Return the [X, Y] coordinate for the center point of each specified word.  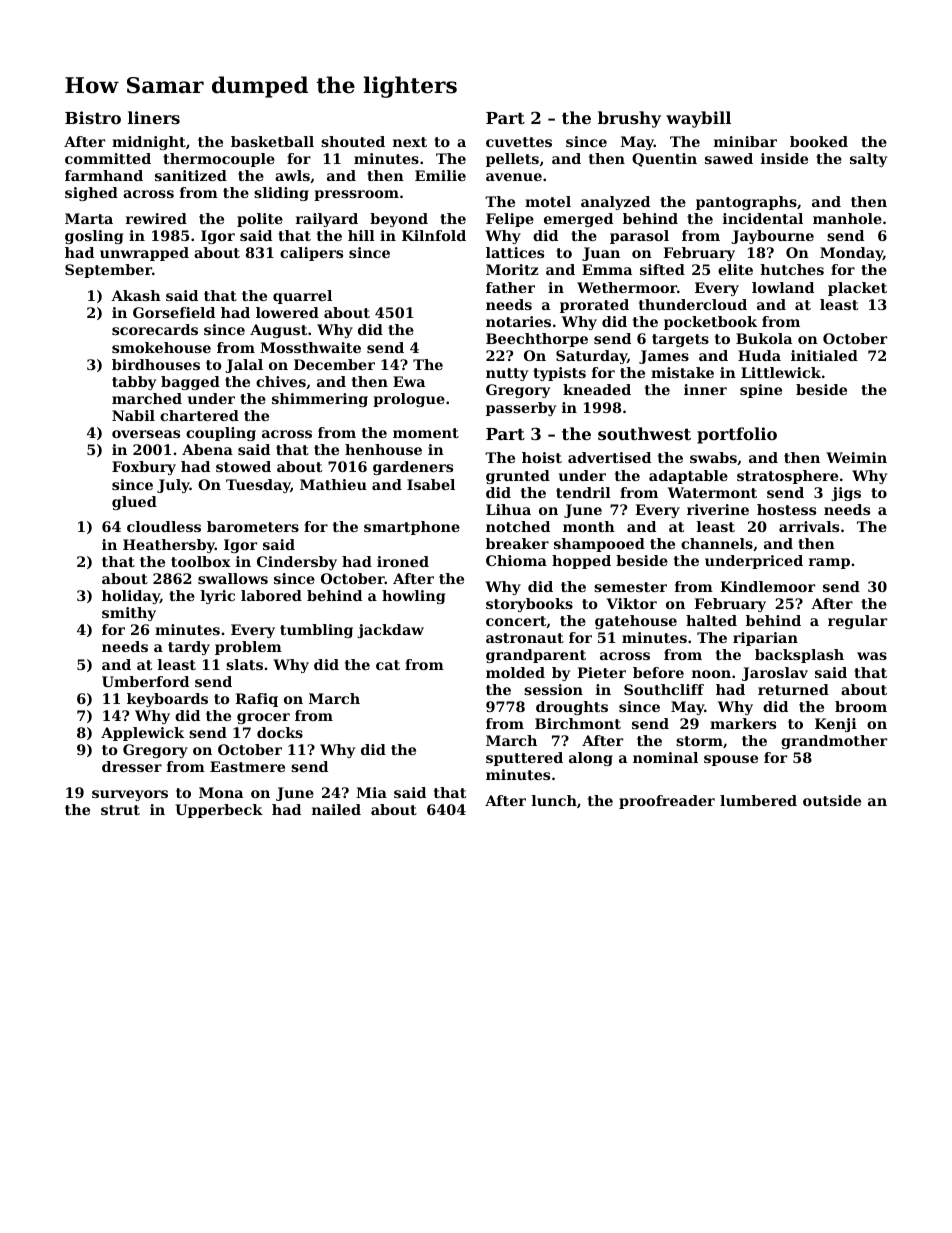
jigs [846, 494]
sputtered [524, 759]
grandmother [834, 742]
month [589, 526]
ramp [829, 563]
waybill [698, 119]
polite [260, 220]
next [410, 142]
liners [154, 117]
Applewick [142, 734]
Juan [601, 254]
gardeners [413, 468]
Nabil [133, 415]
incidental [763, 218]
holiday [131, 597]
